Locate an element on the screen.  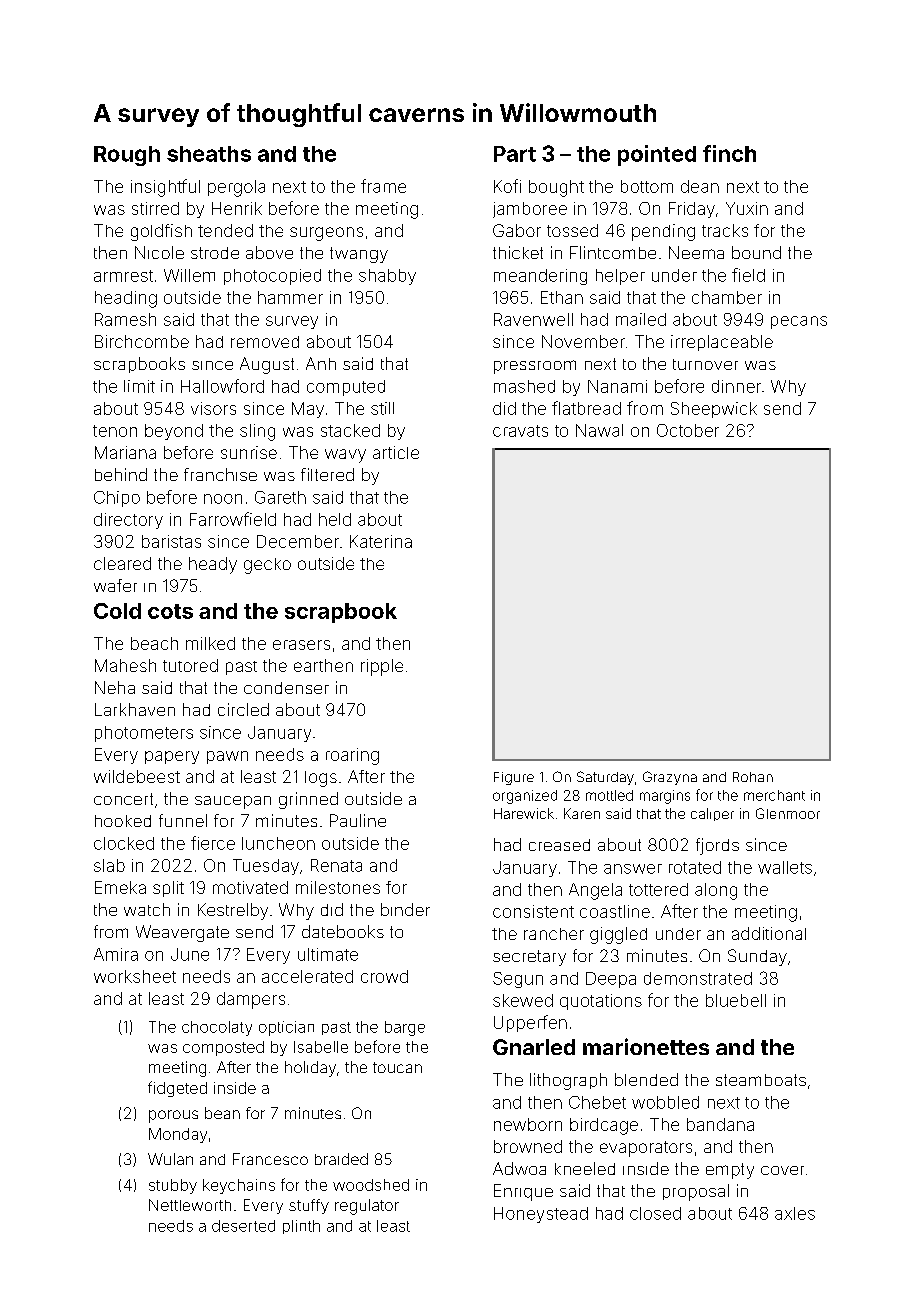
Ramesh is located at coordinates (125, 319).
